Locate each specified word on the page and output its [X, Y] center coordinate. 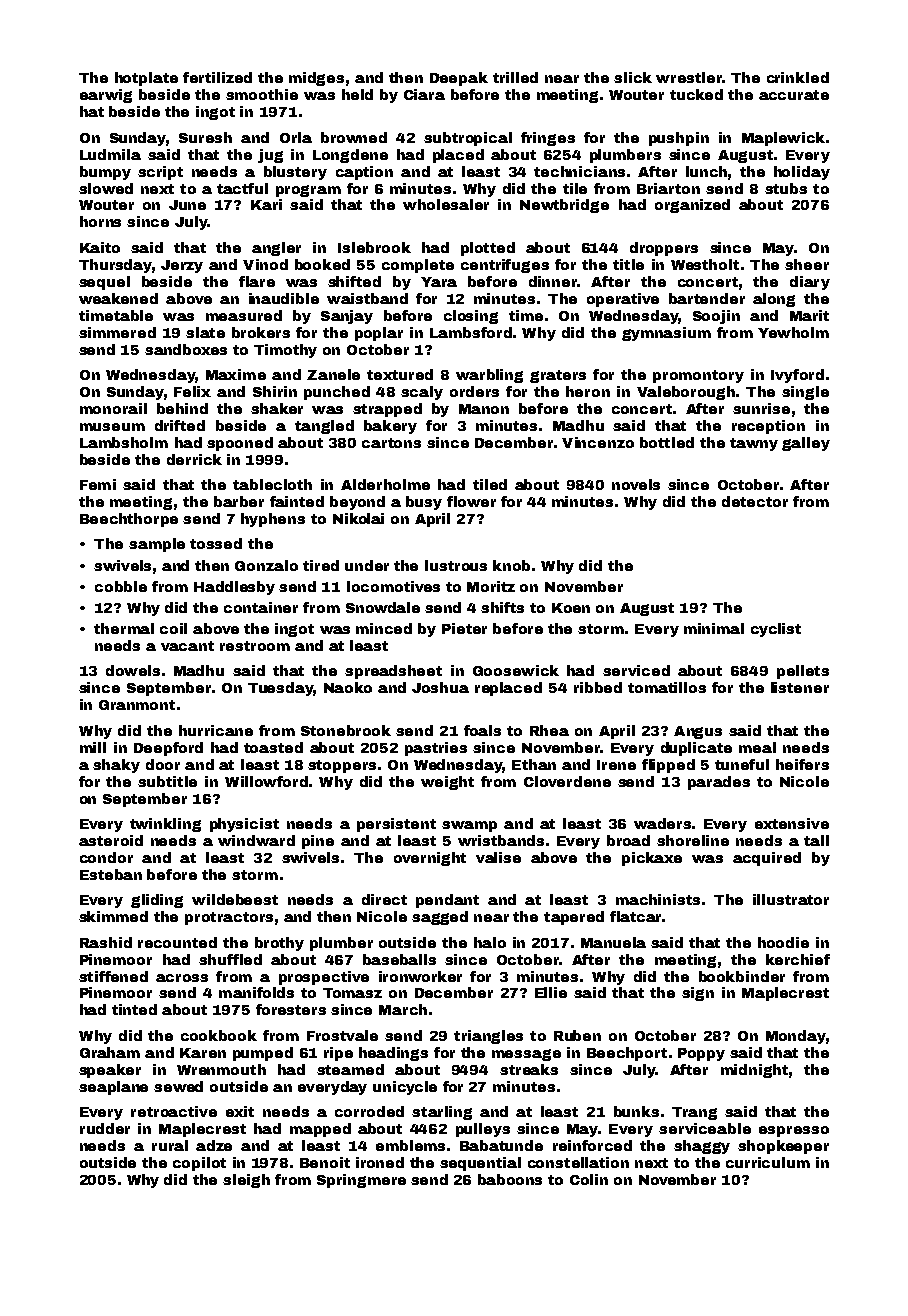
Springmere [361, 1181]
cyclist [776, 630]
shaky [116, 766]
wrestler [689, 77]
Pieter [464, 628]
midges [316, 79]
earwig [106, 96]
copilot [199, 1164]
